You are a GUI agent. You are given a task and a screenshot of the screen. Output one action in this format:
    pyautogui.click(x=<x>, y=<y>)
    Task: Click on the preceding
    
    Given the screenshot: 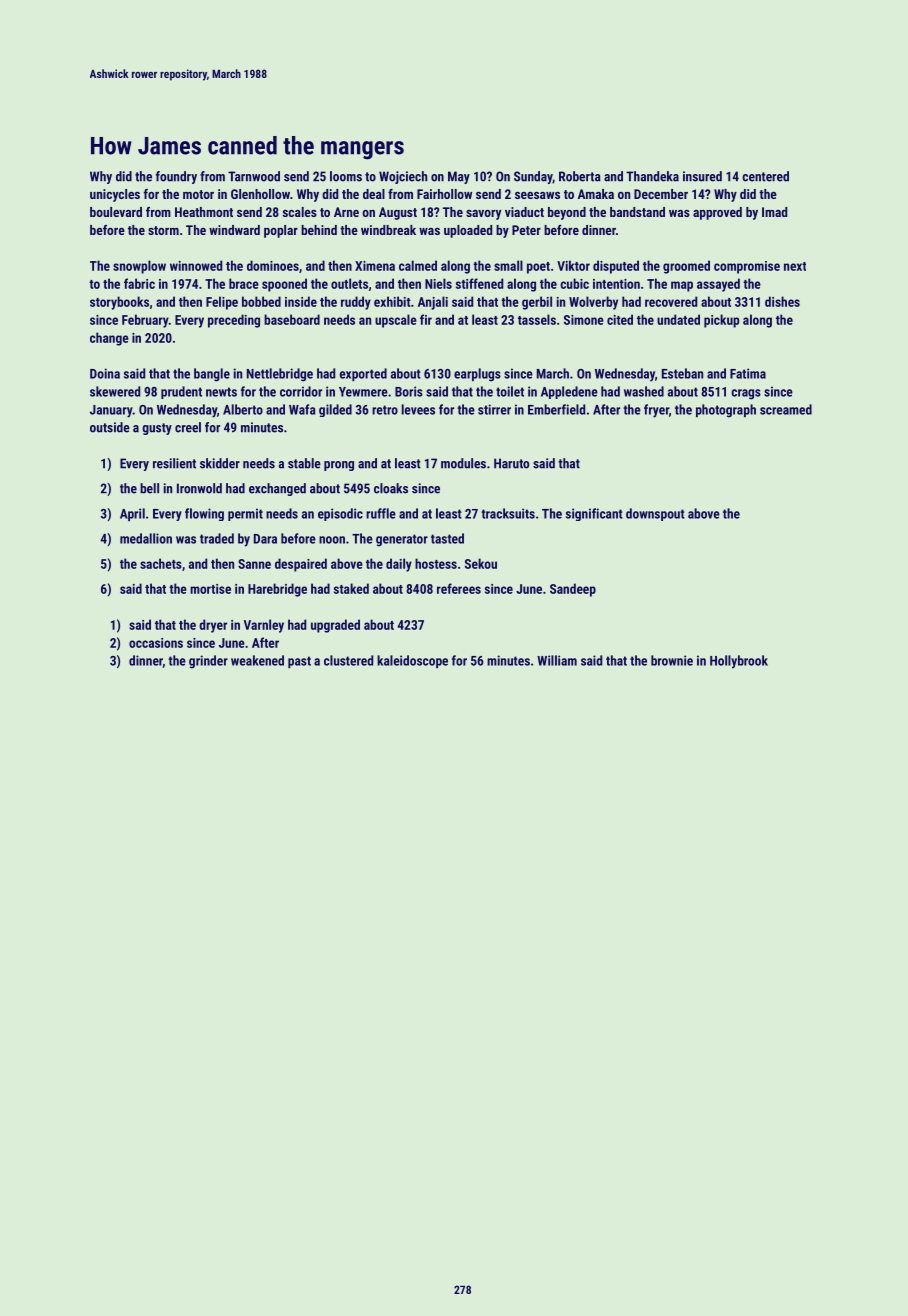 What is the action you would take?
    pyautogui.click(x=234, y=321)
